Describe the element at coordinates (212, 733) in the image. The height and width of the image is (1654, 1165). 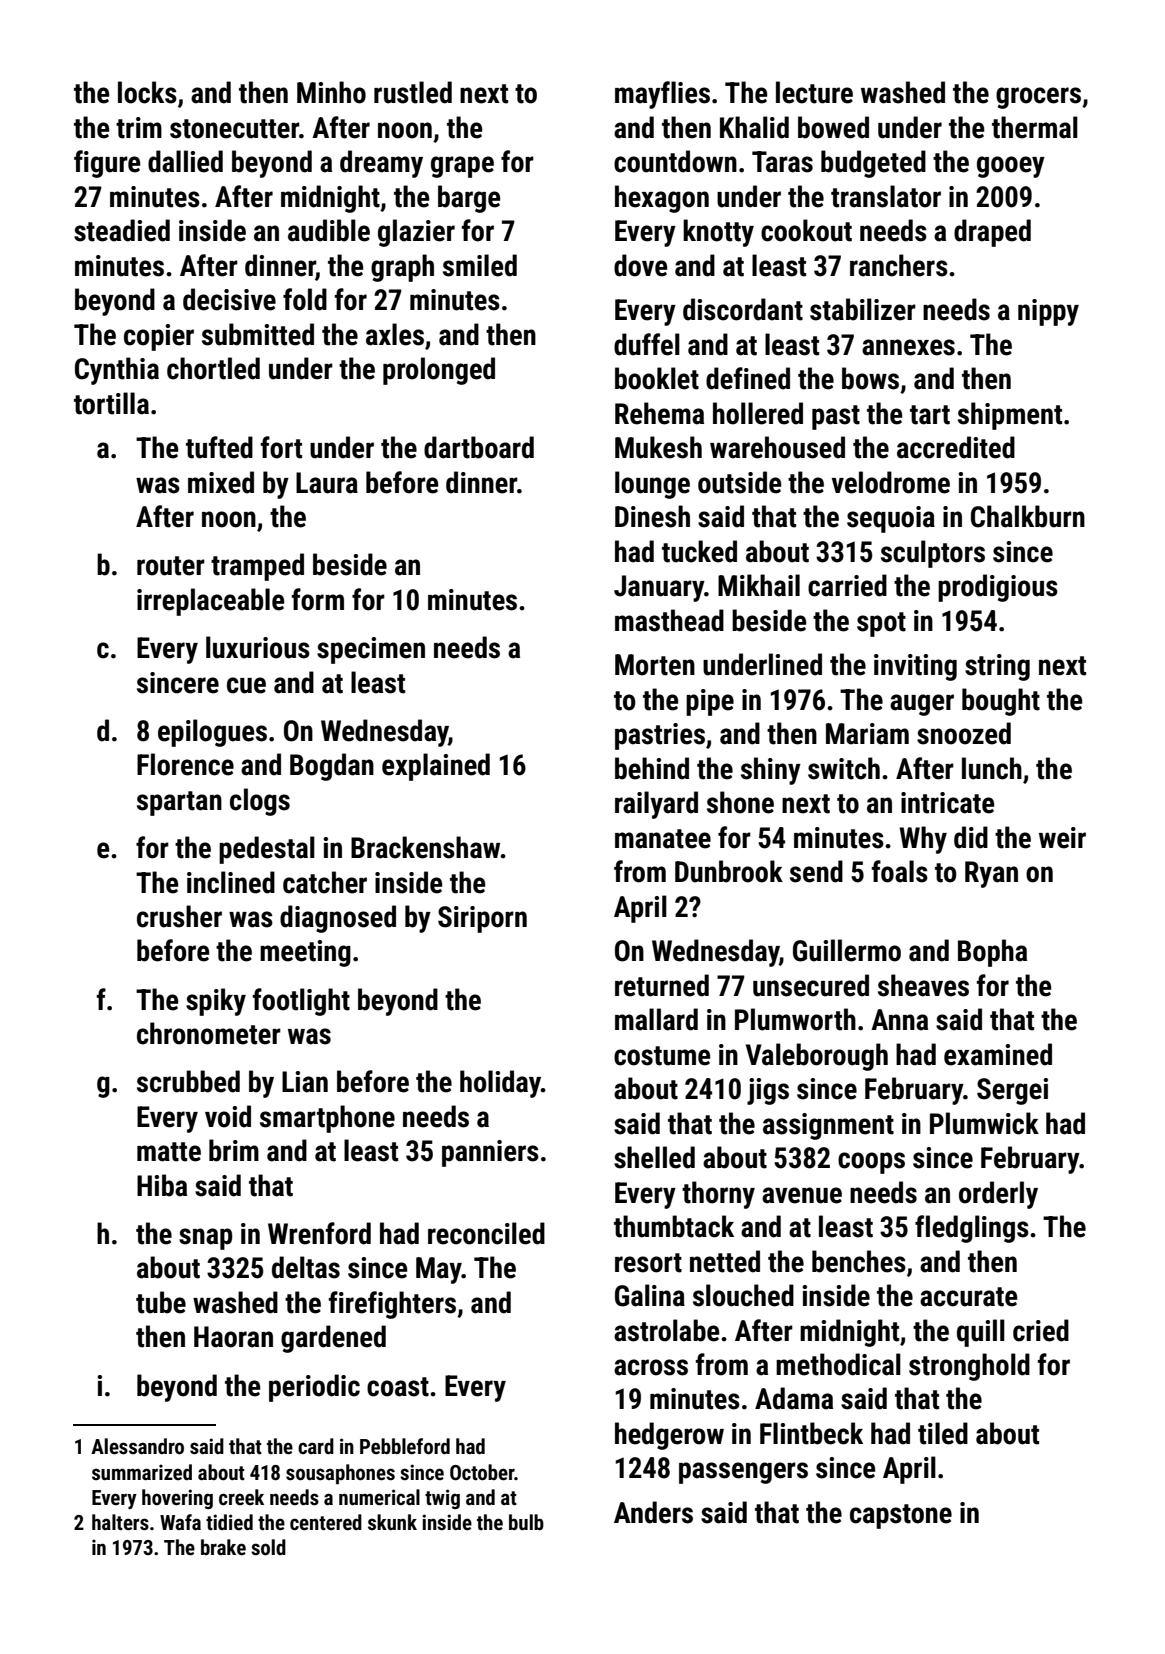
I see `epilogues` at that location.
